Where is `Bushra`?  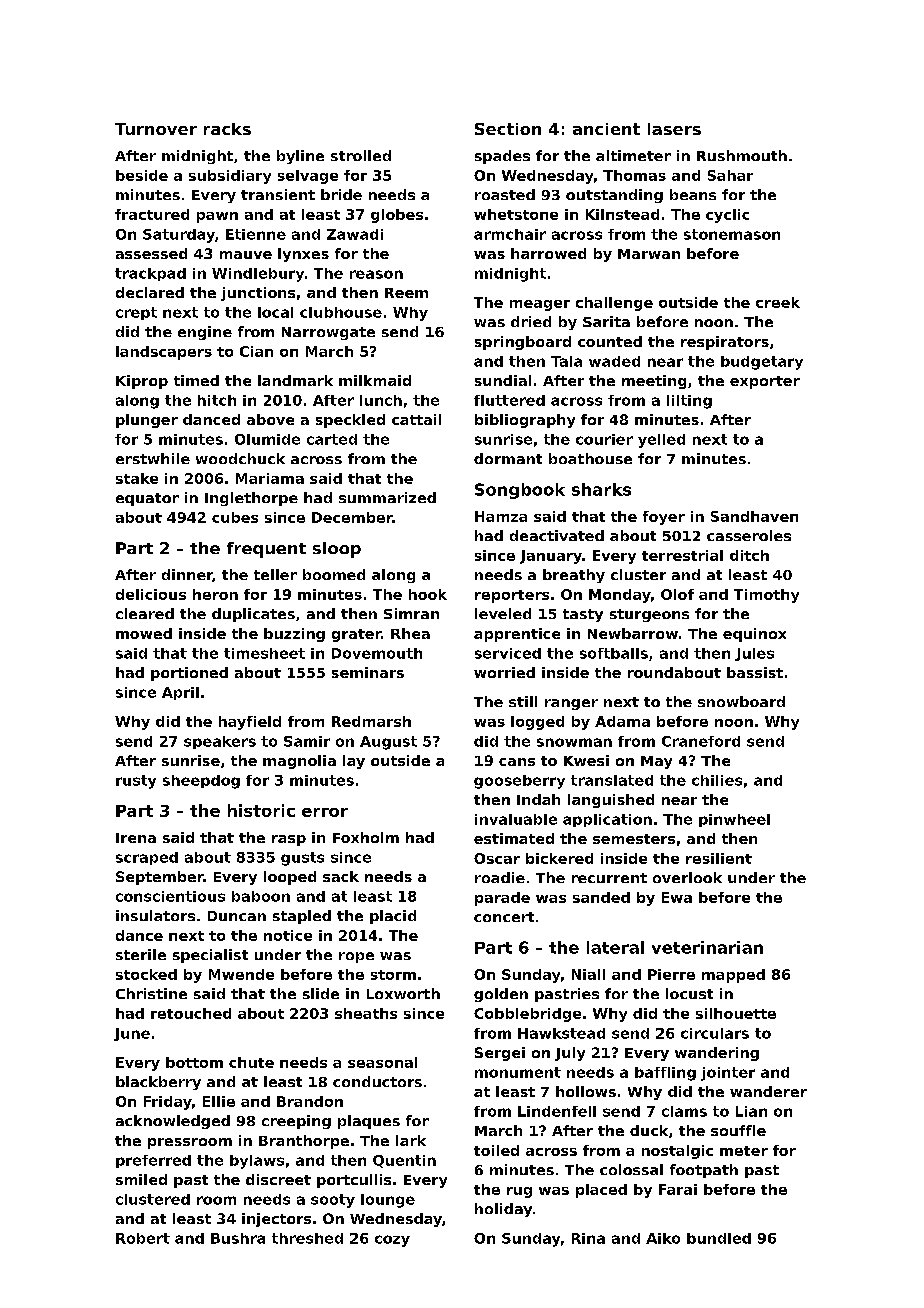
Bushra is located at coordinates (238, 1238).
